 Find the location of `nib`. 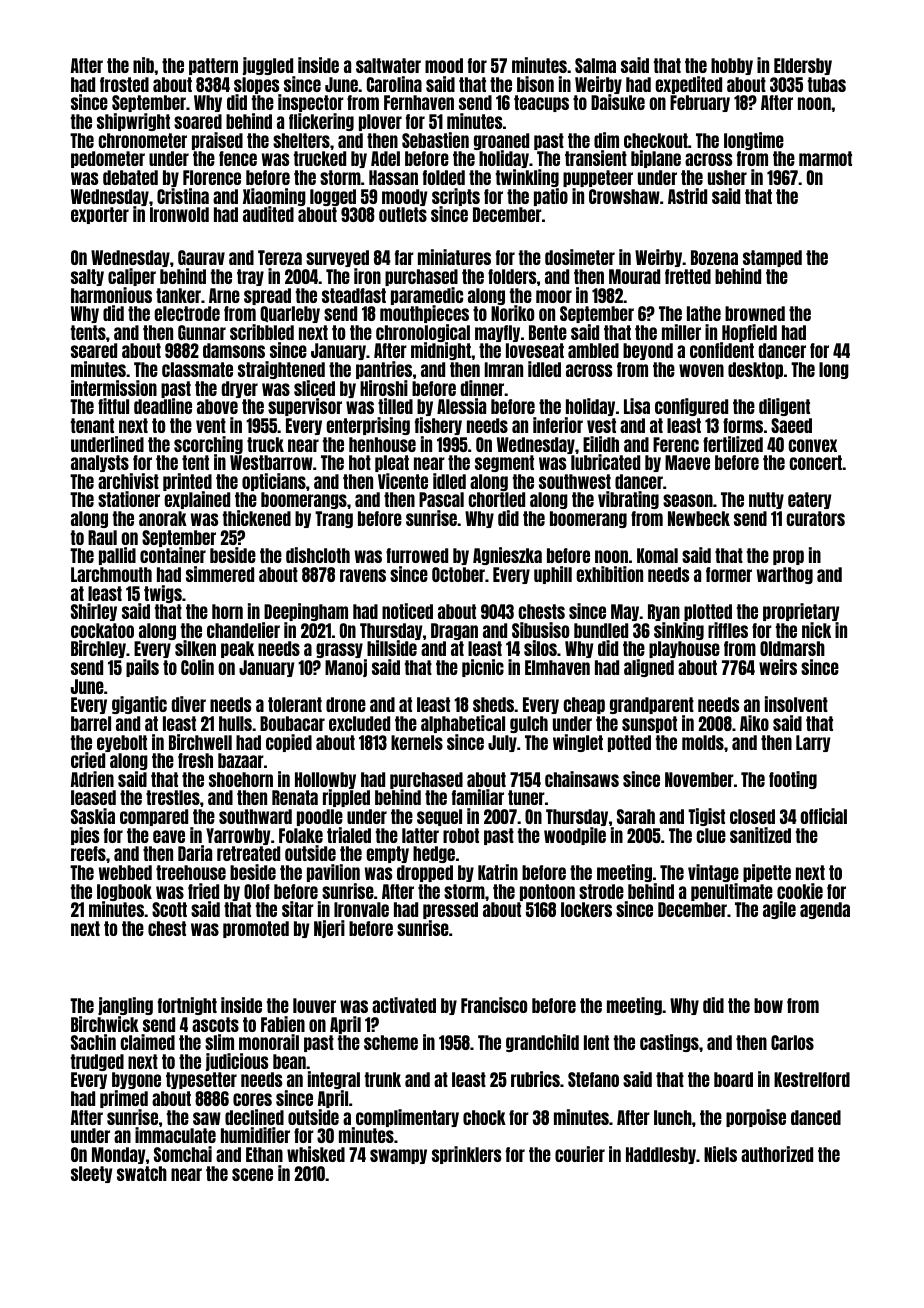

nib is located at coordinates (143, 65).
